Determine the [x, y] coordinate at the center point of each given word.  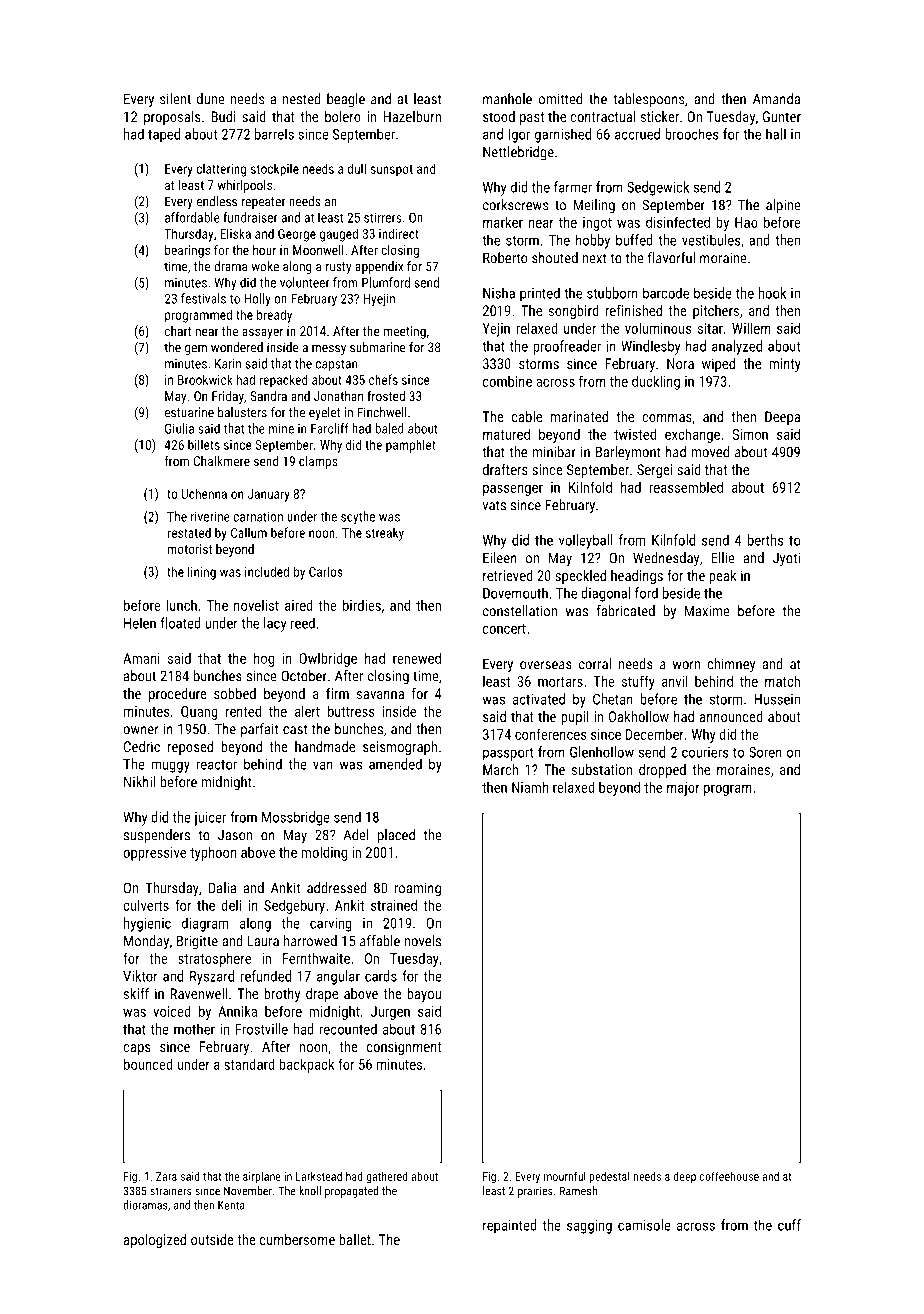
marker [503, 222]
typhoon [213, 853]
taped [164, 135]
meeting [405, 332]
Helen [140, 623]
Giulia [179, 428]
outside [212, 1239]
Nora [680, 363]
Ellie [723, 558]
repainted [510, 1226]
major [683, 789]
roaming [417, 889]
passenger [513, 490]
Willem [751, 328]
